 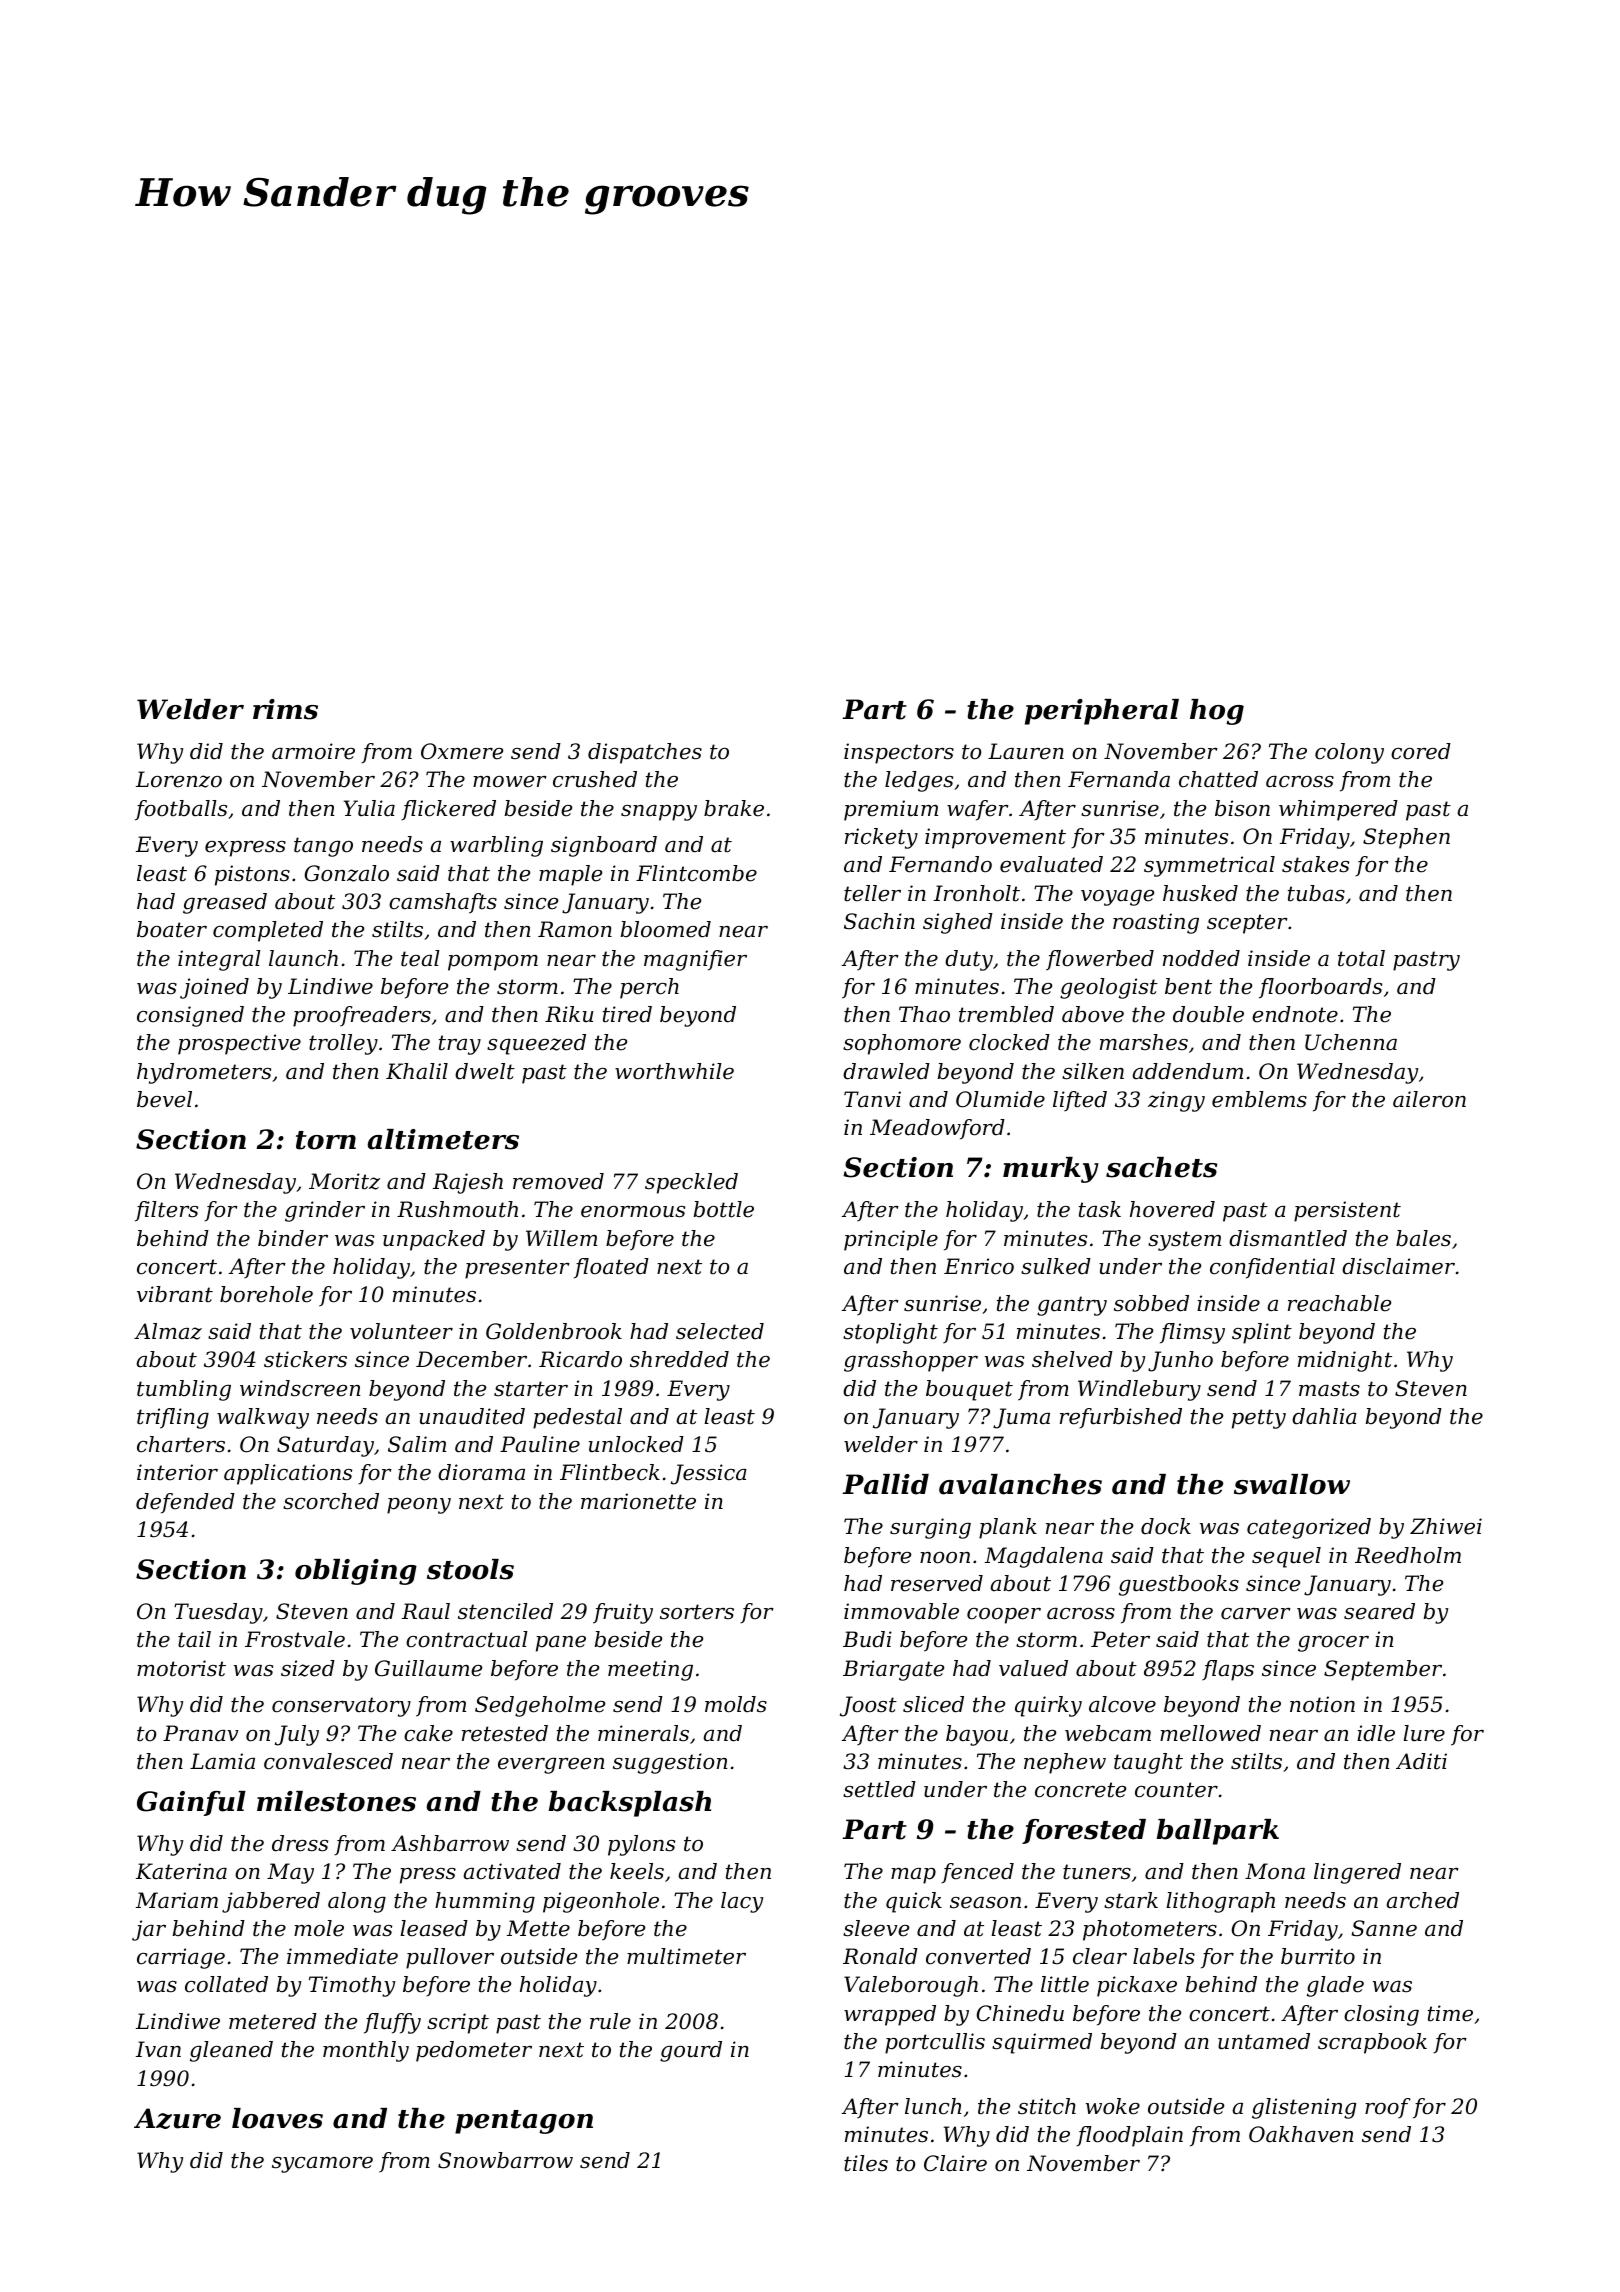 I want to click on dahlia, so click(x=1324, y=1416).
